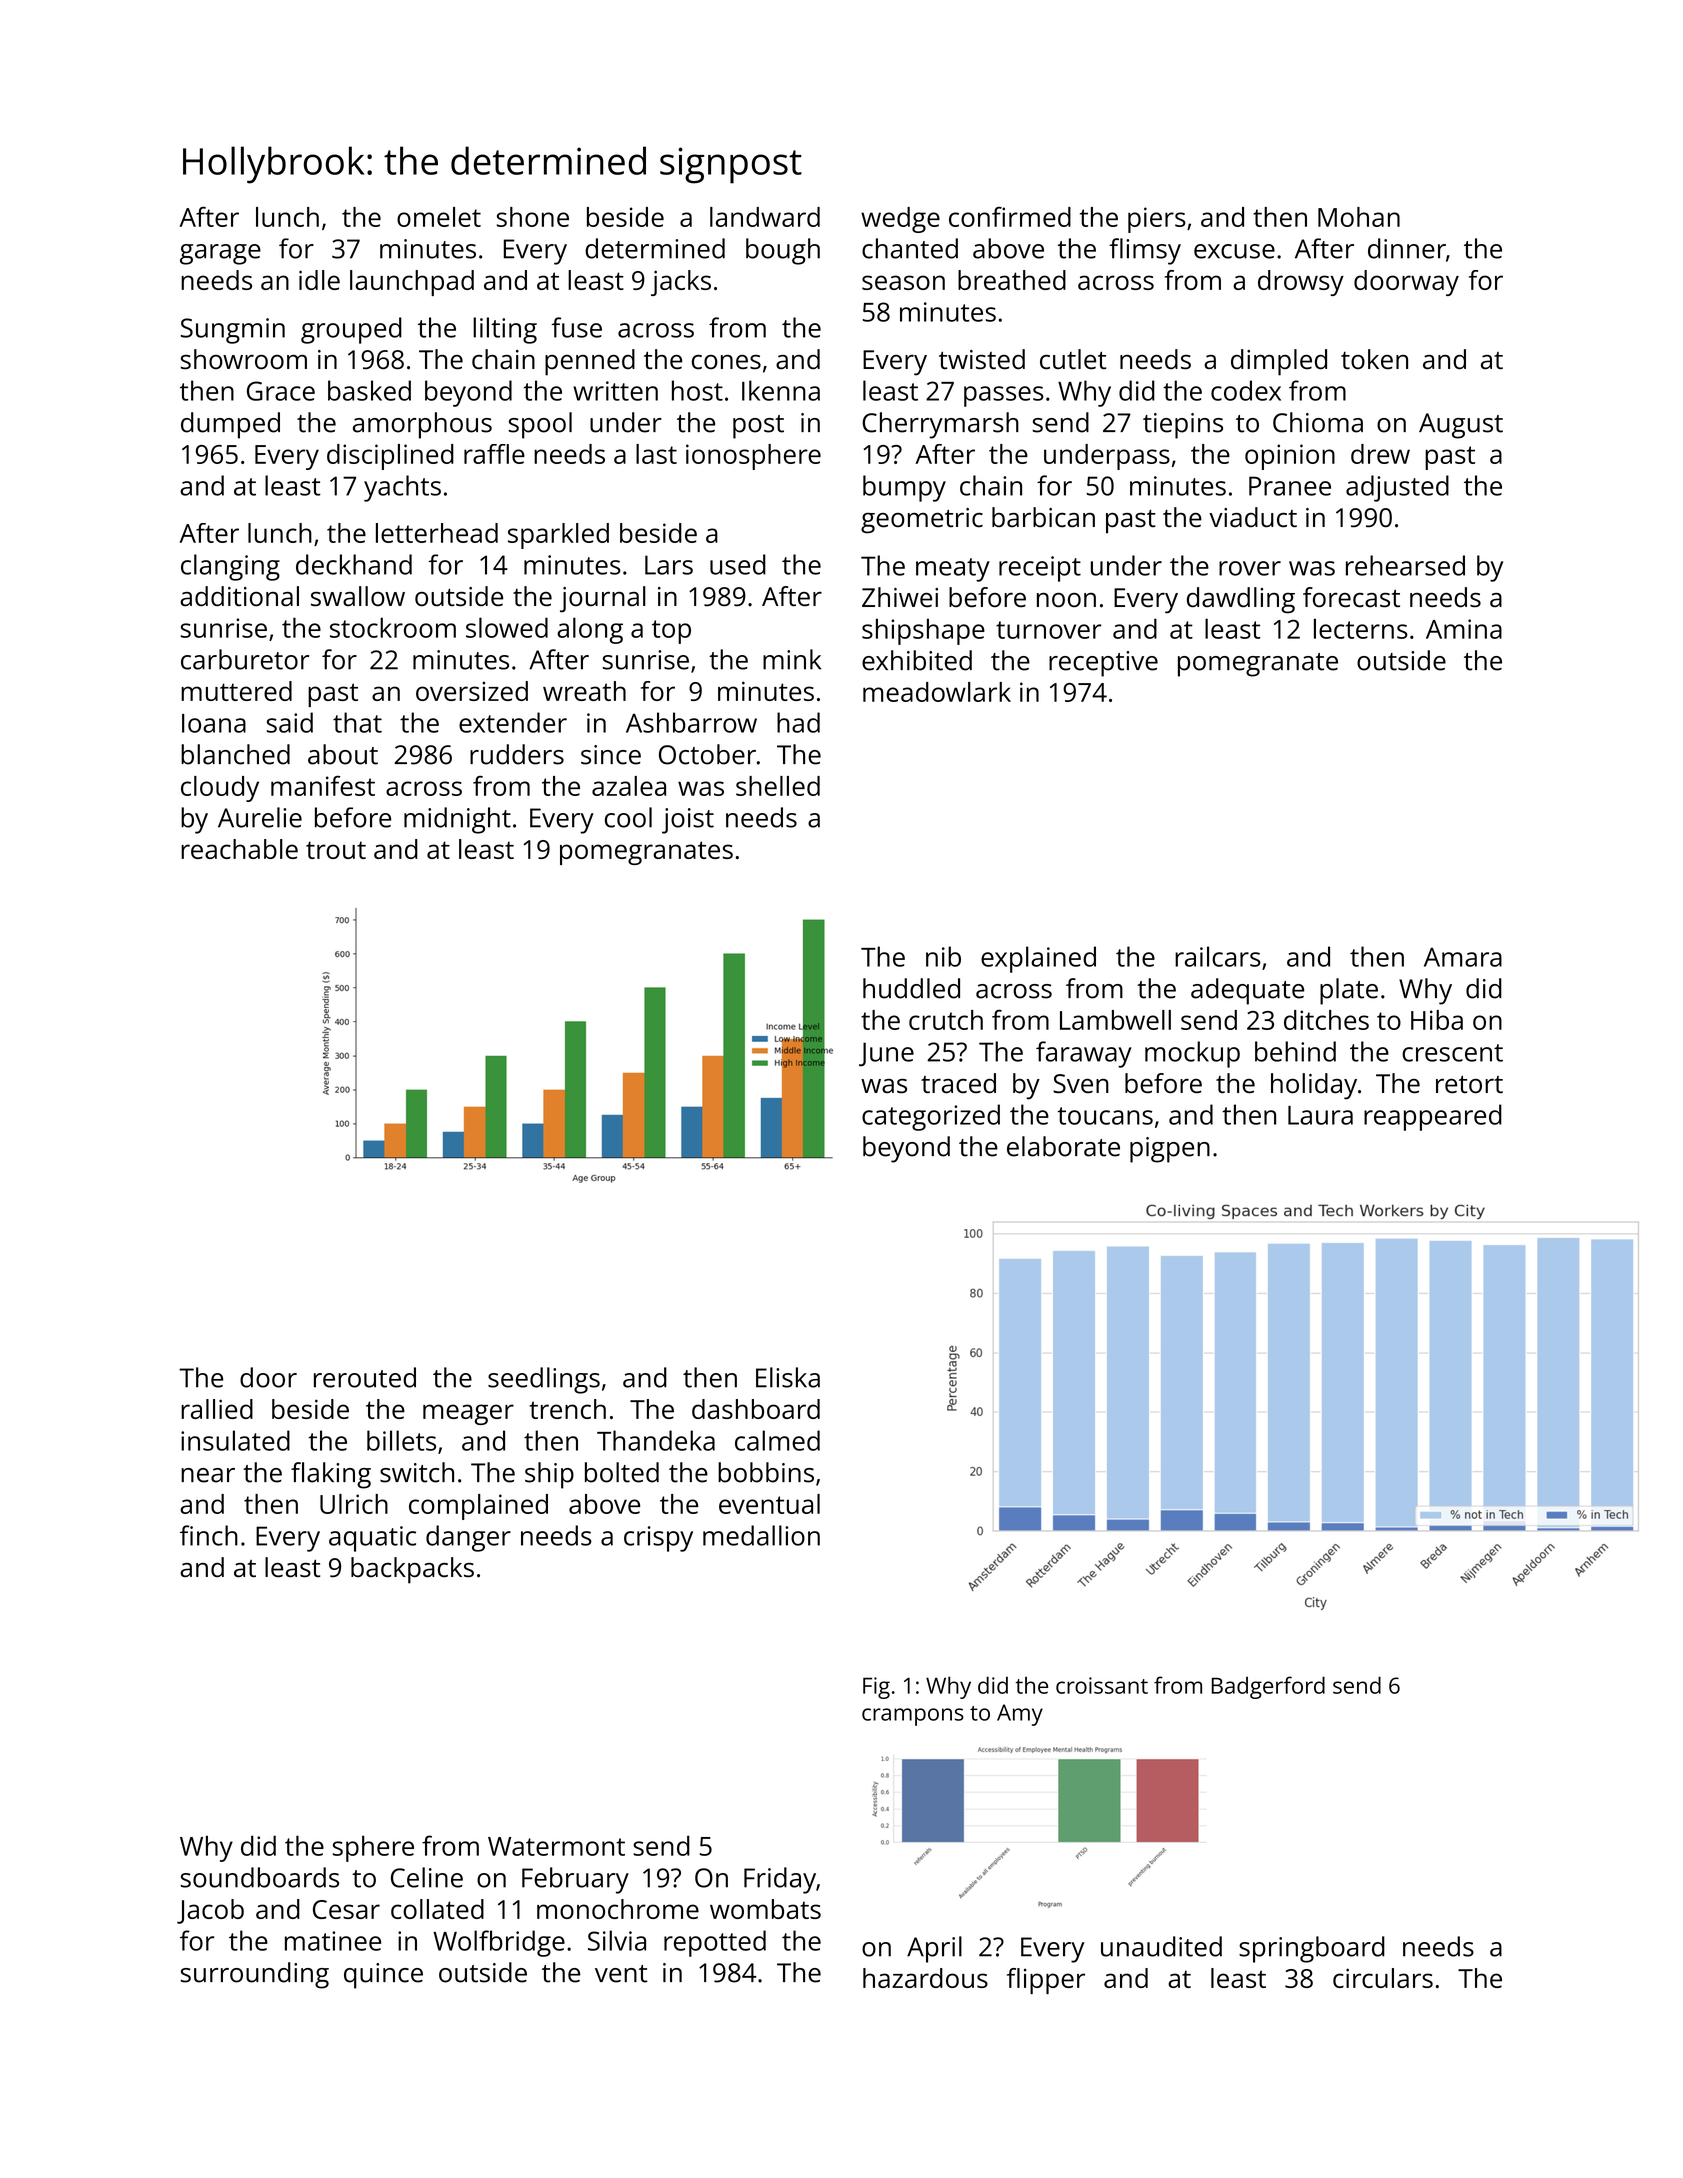  Describe the element at coordinates (412, 1570) in the screenshot. I see `backpacks` at that location.
